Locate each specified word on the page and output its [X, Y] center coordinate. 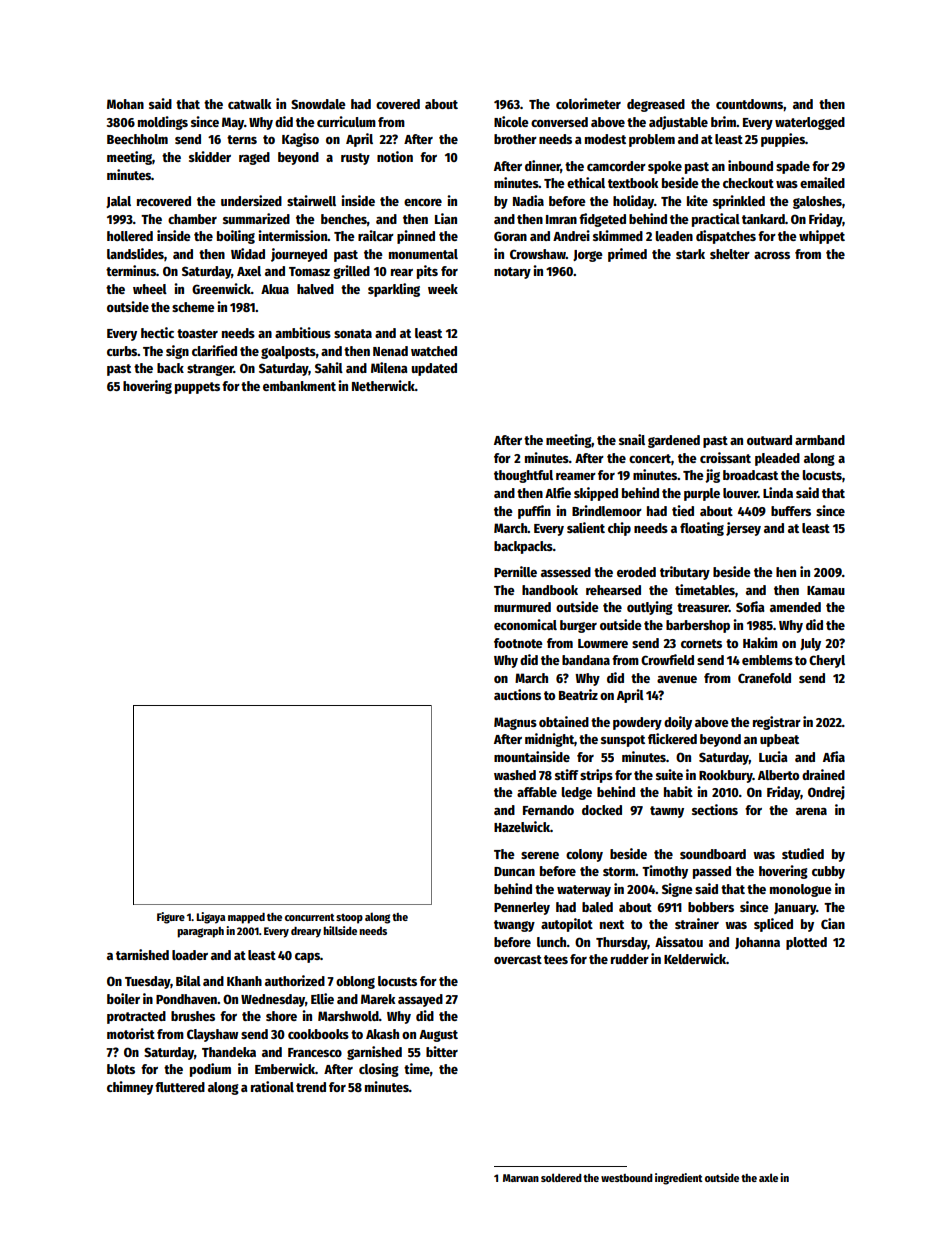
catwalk [249, 104]
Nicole [511, 121]
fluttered [180, 1087]
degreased [656, 105]
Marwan [521, 1178]
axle [768, 1177]
